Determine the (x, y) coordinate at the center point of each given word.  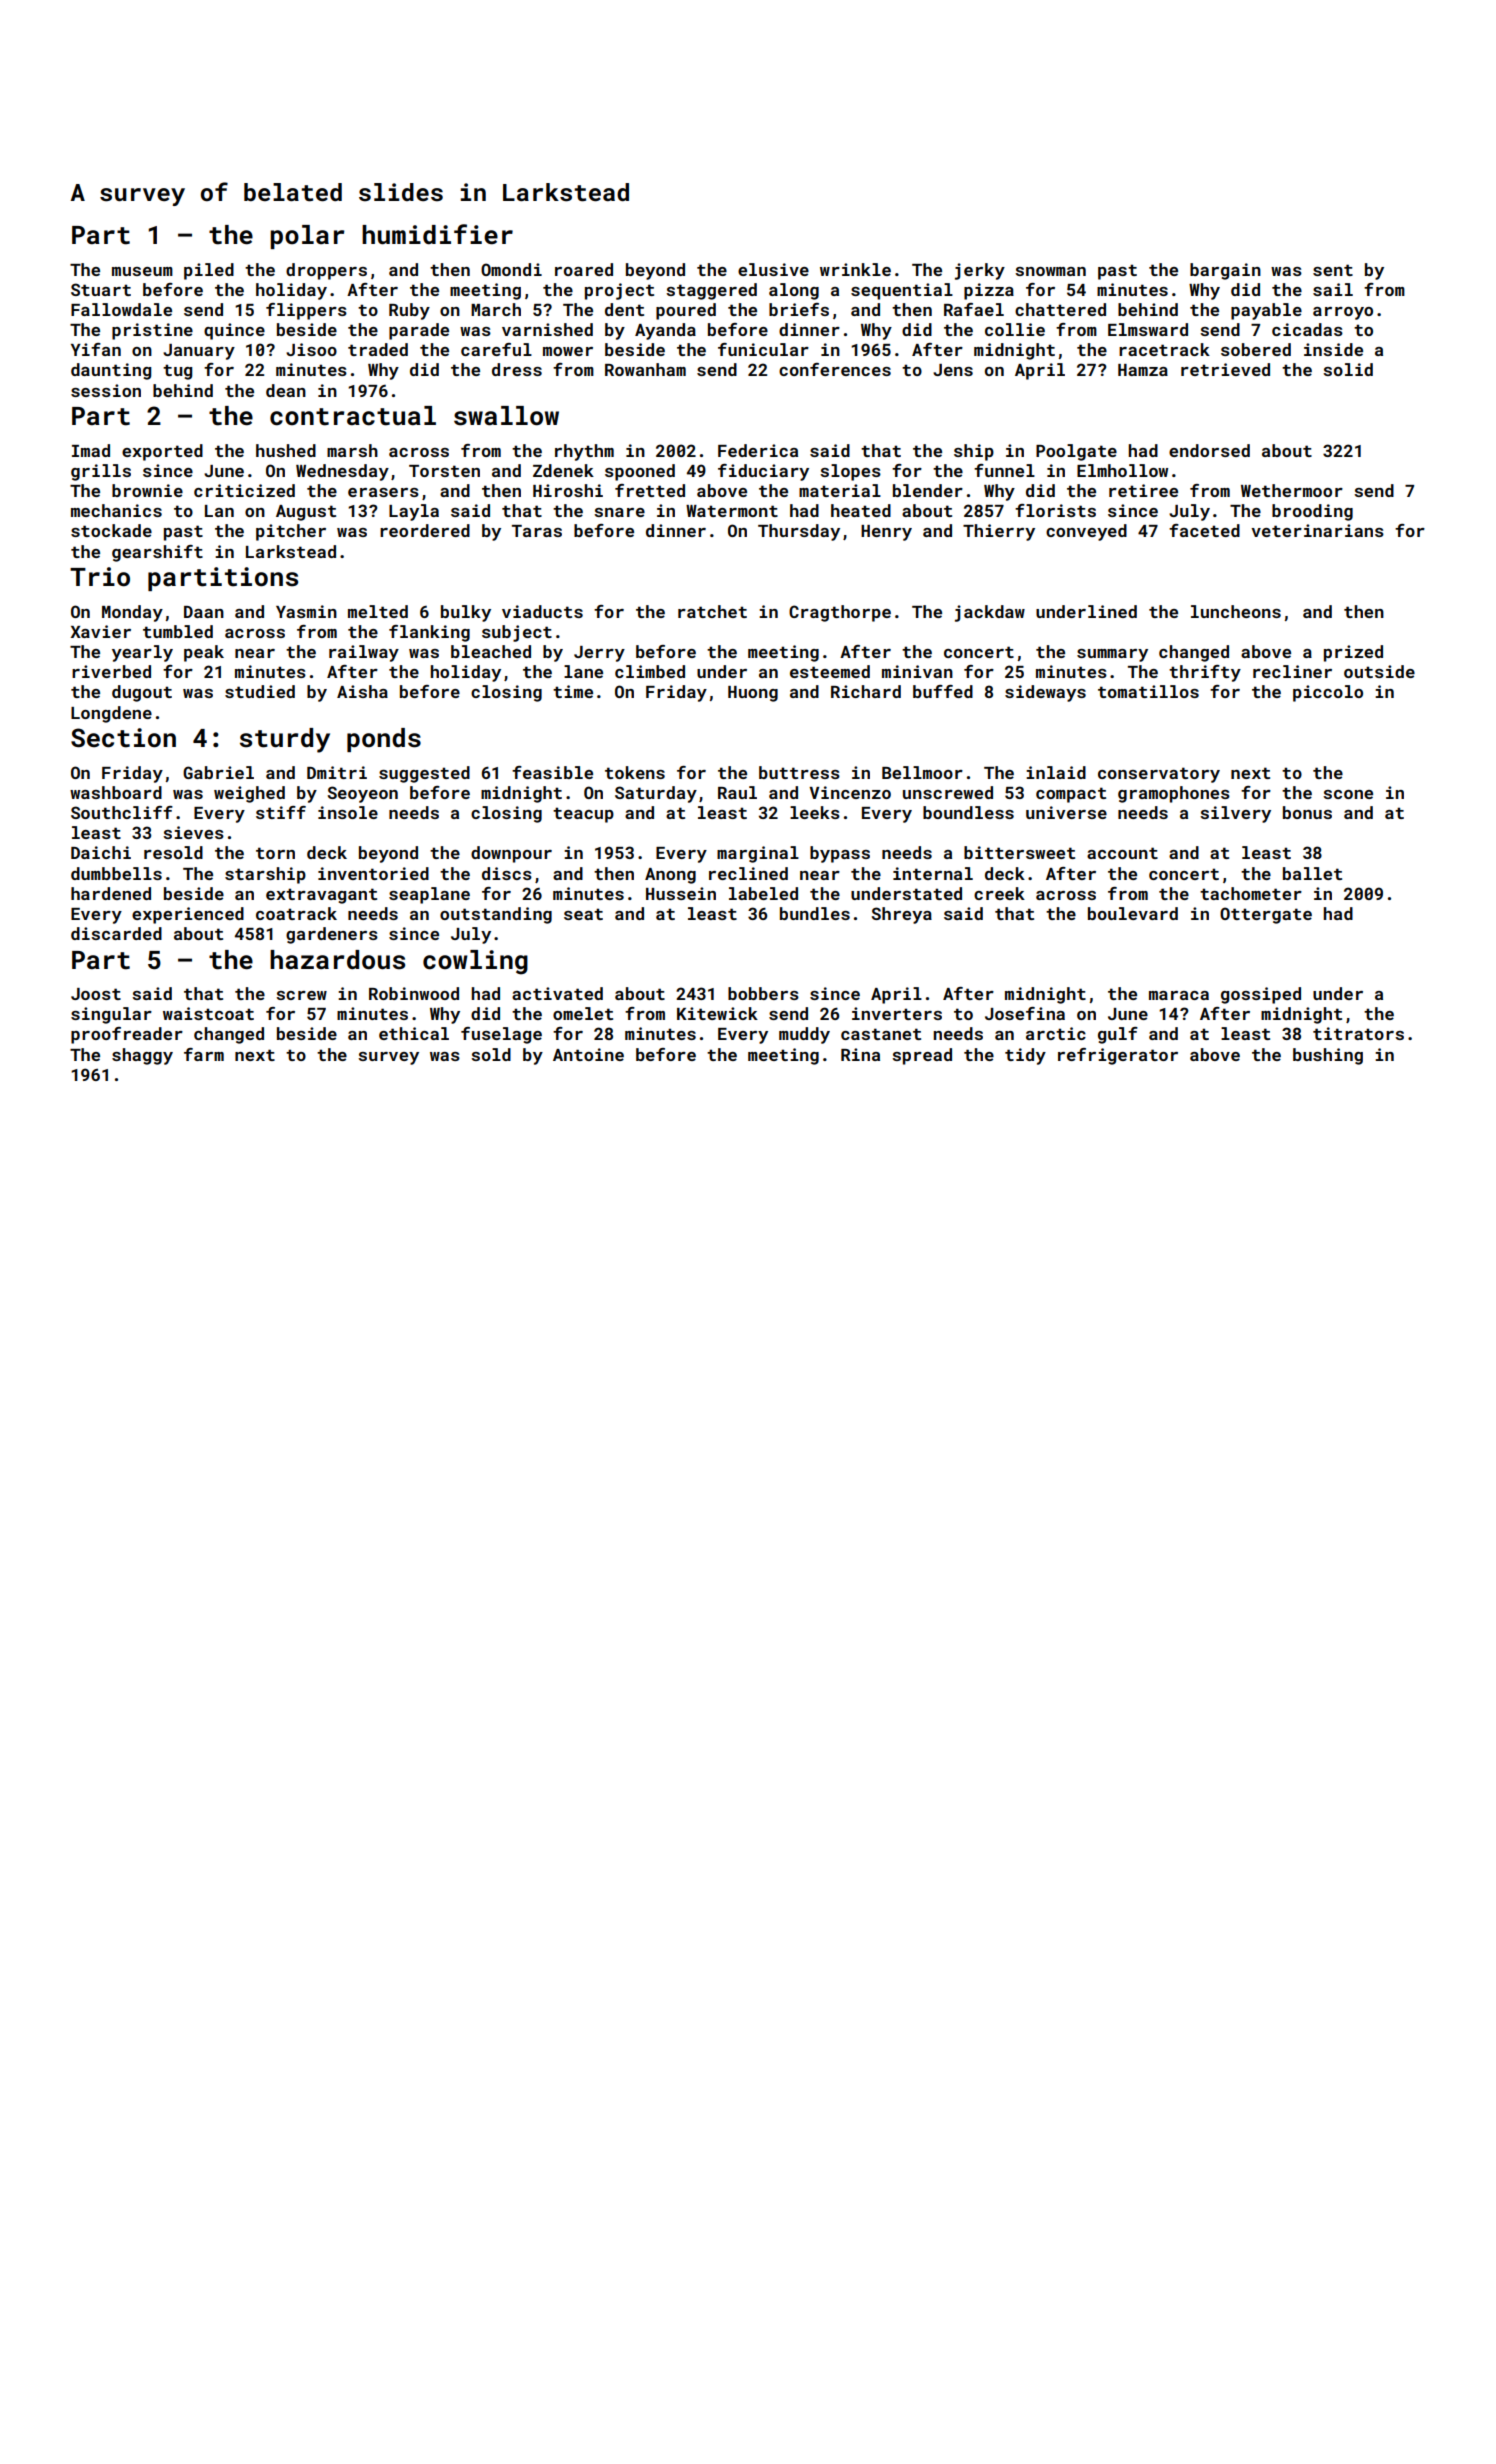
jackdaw (990, 613)
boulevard (1133, 913)
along (794, 291)
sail (1333, 289)
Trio (100, 577)
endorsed (1209, 450)
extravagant (321, 896)
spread (922, 1056)
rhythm (584, 452)
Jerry (599, 654)
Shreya (902, 915)
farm (204, 1054)
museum (142, 271)
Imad (91, 450)
